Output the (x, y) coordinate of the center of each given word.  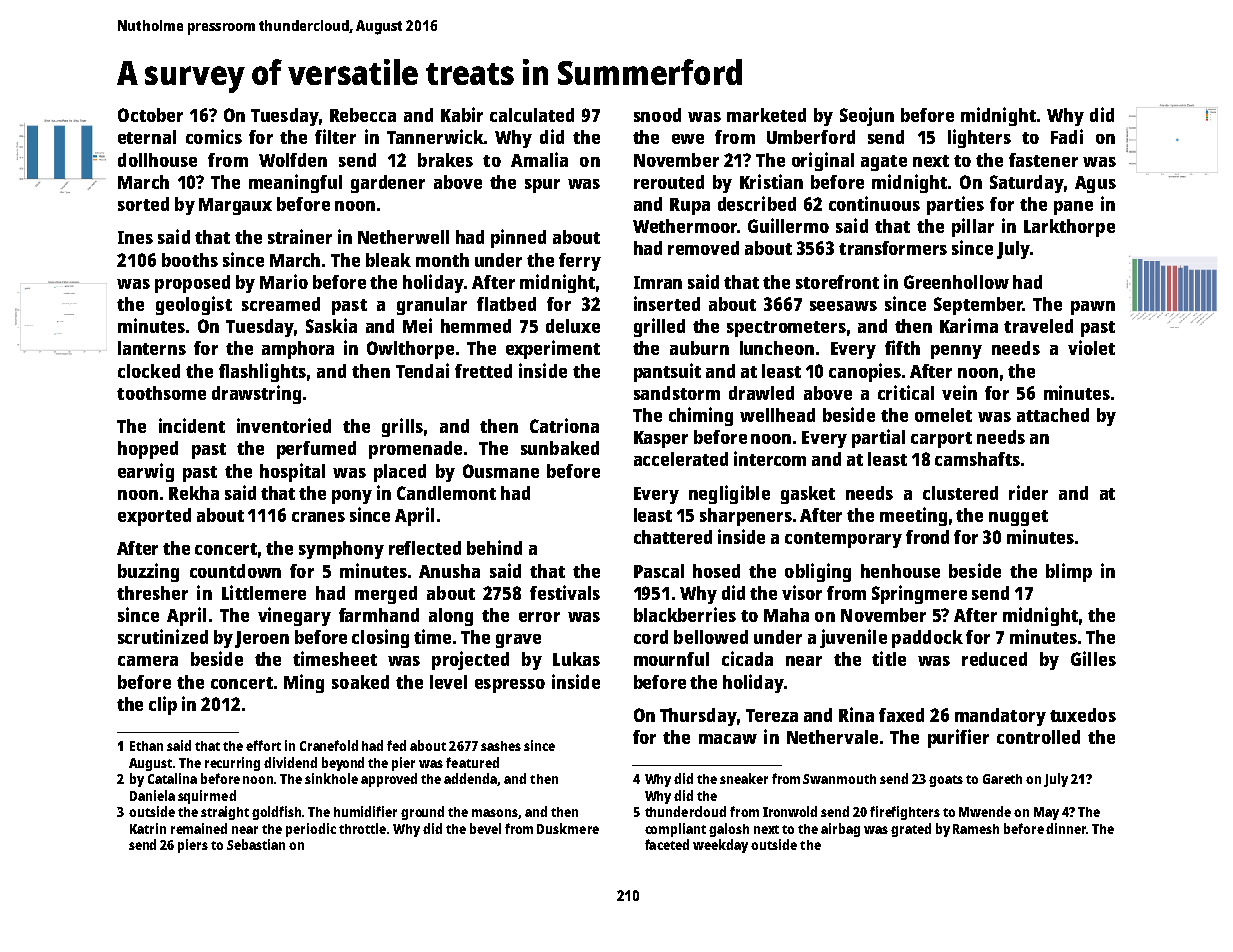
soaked (360, 682)
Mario (284, 281)
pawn (1093, 308)
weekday (720, 846)
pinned (518, 238)
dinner (1066, 828)
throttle (362, 828)
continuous (874, 203)
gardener (388, 184)
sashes (501, 746)
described (757, 203)
